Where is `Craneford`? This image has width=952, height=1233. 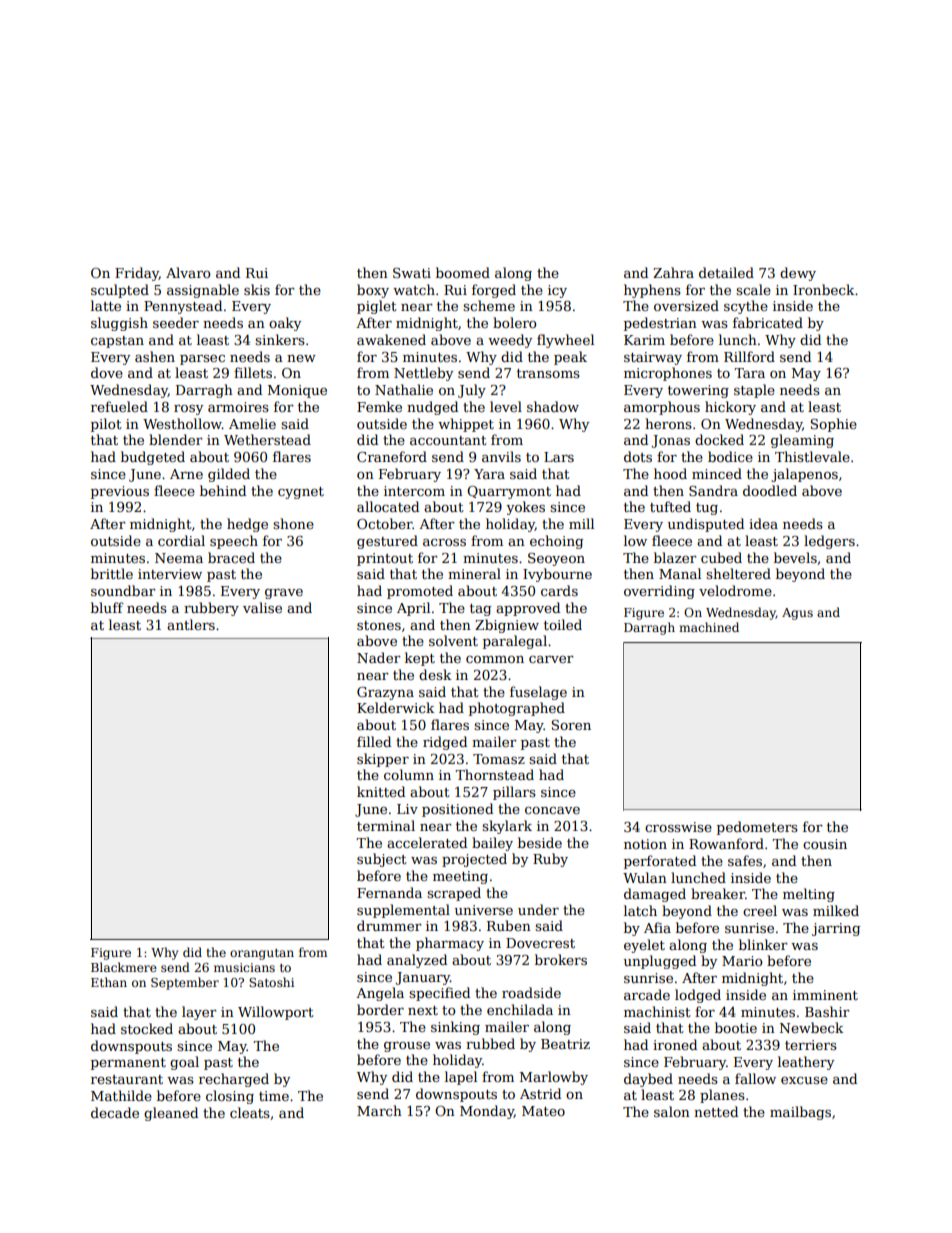 Craneford is located at coordinates (392, 456).
